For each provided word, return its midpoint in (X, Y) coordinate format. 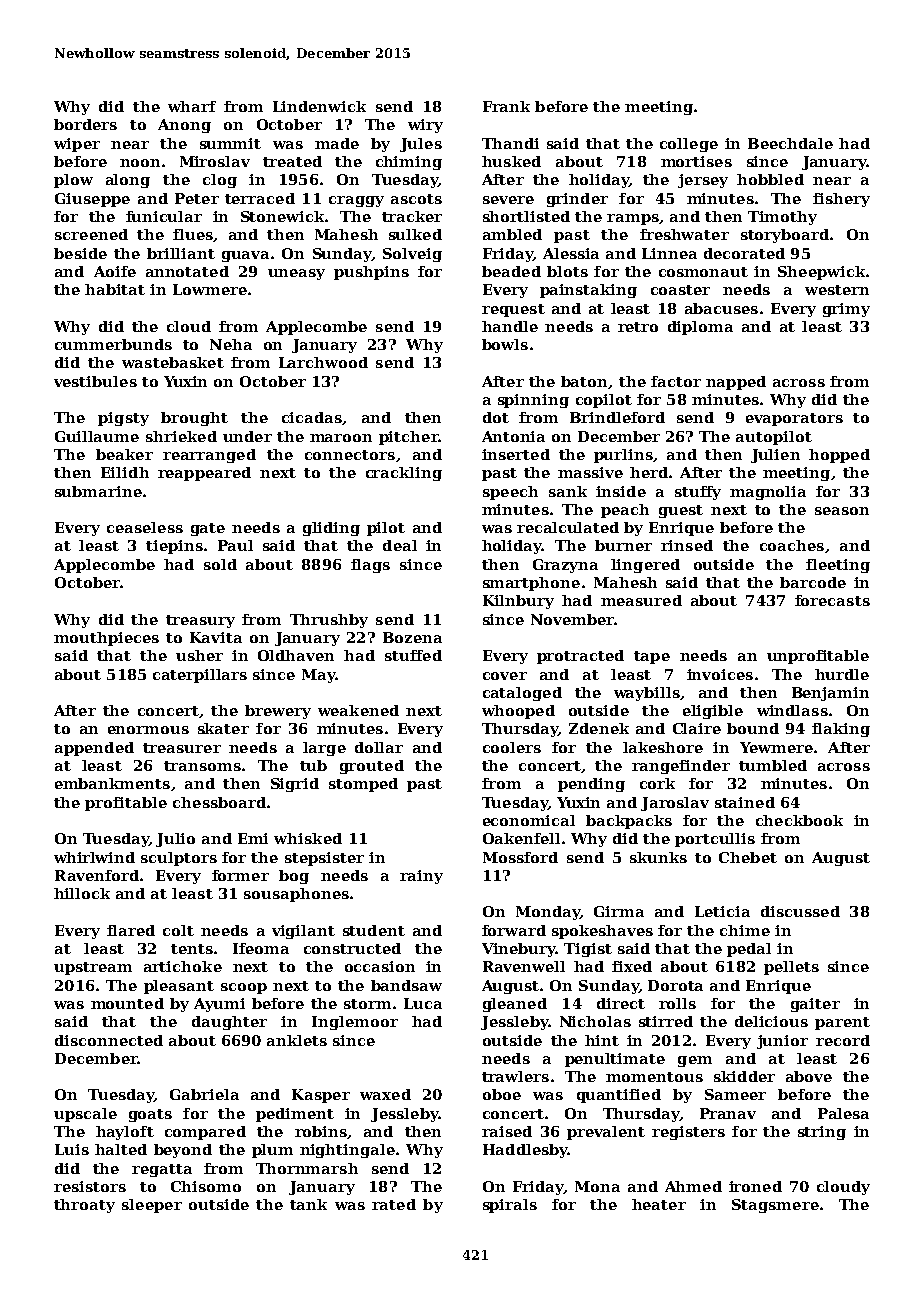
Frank (506, 106)
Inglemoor (355, 1023)
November (572, 619)
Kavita (216, 637)
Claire (697, 728)
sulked (415, 234)
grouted (372, 767)
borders (85, 124)
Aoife (115, 271)
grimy (846, 310)
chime (745, 930)
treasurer (182, 748)
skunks (658, 857)
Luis (72, 1149)
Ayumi (219, 1005)
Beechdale (790, 143)
